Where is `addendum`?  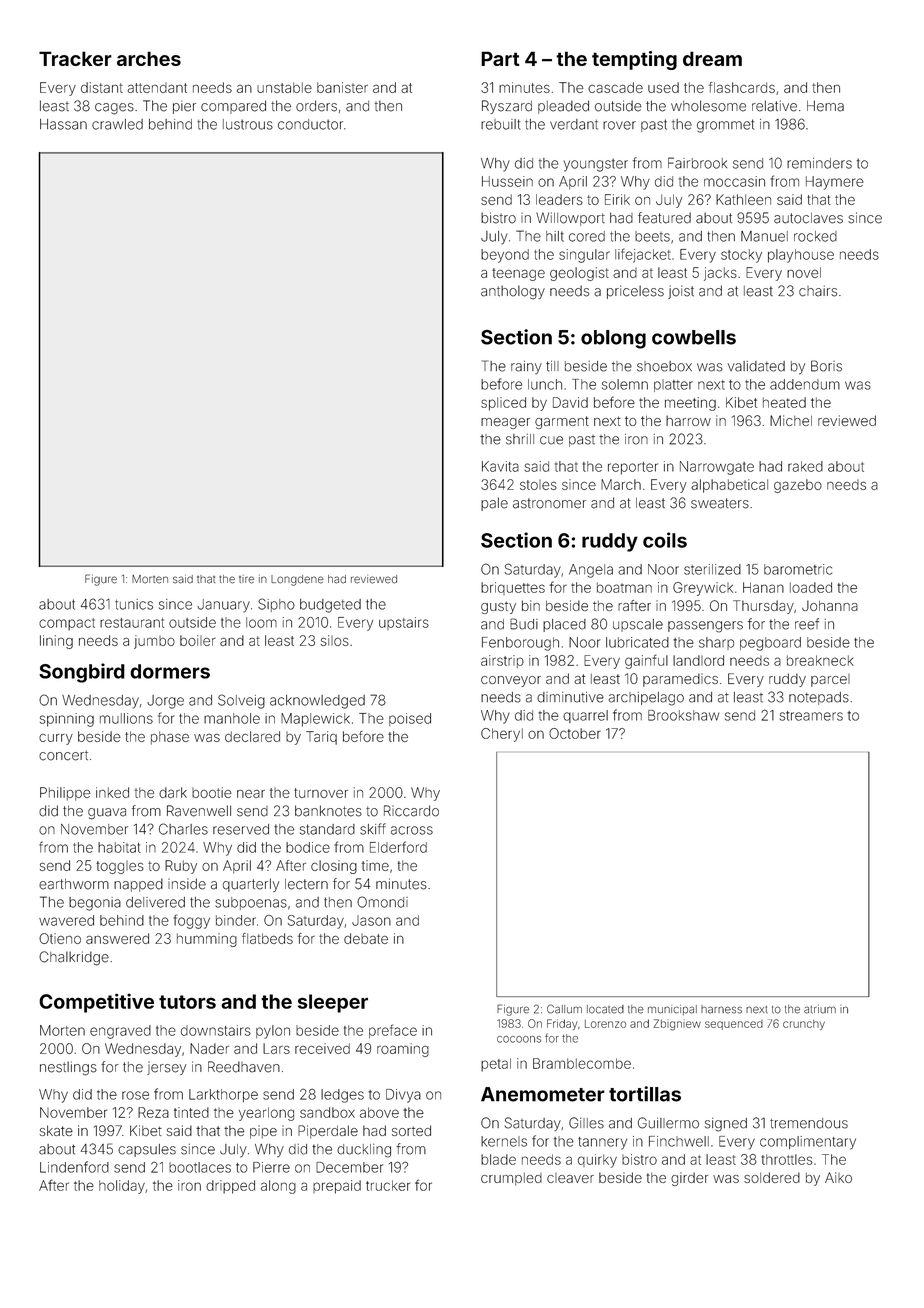 addendum is located at coordinates (805, 384).
